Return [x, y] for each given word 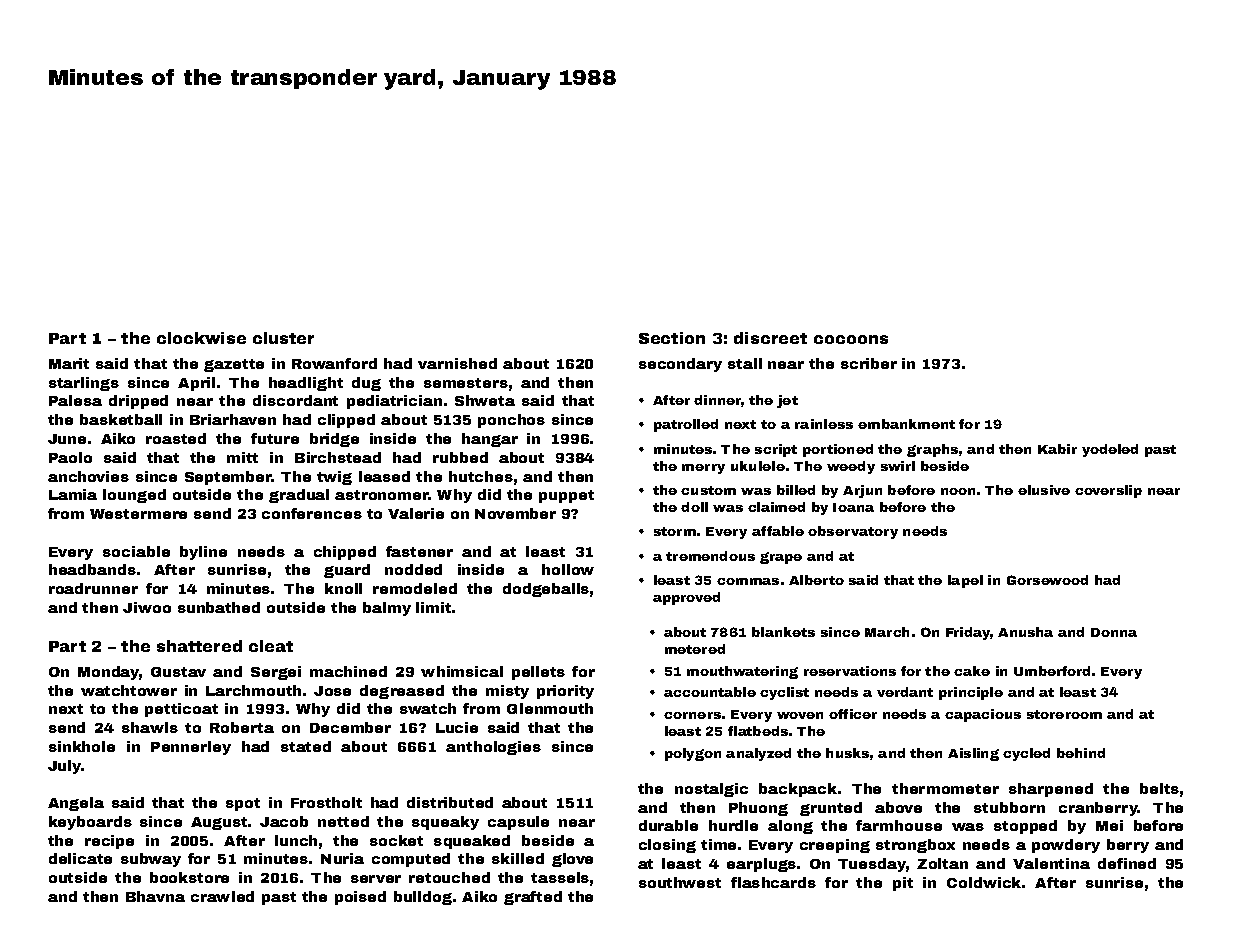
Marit [69, 363]
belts [1159, 788]
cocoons [851, 339]
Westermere [138, 514]
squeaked [472, 842]
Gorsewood [1047, 580]
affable [778, 531]
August [219, 823]
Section [672, 338]
